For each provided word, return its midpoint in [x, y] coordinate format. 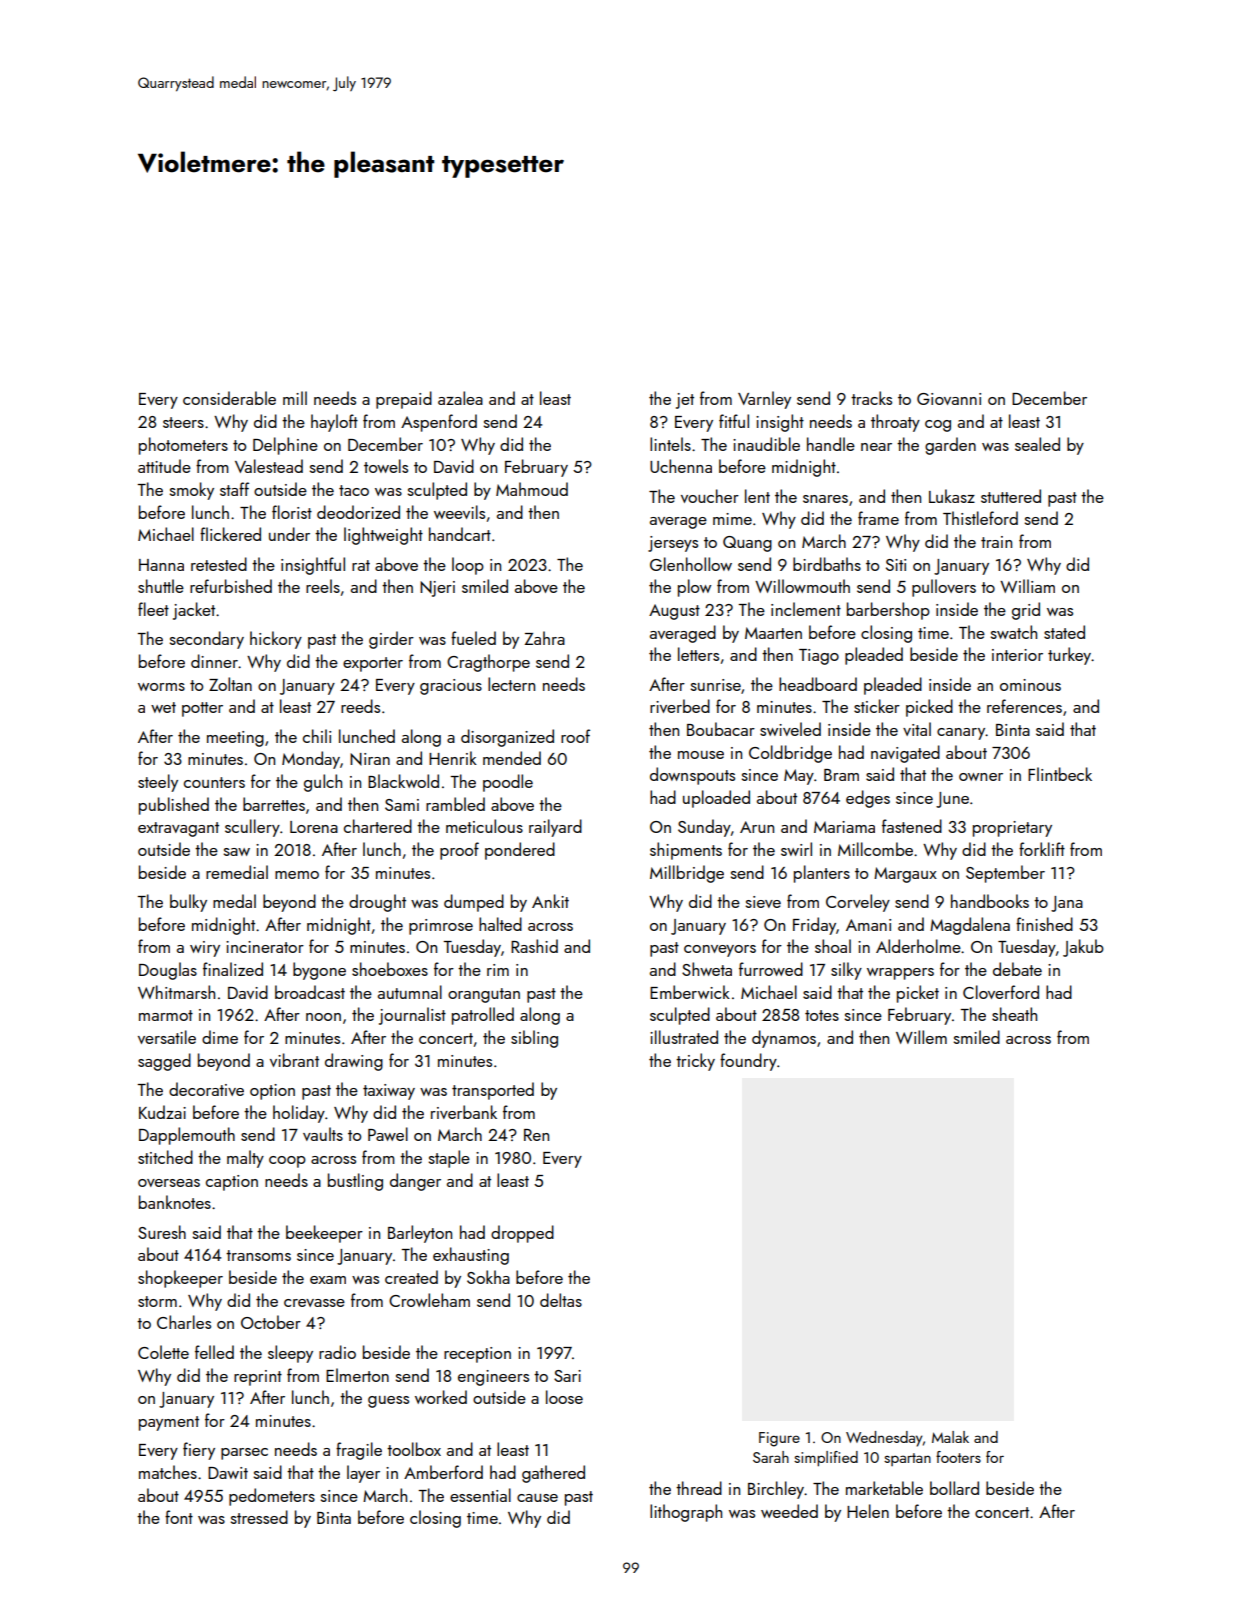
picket [918, 994]
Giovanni [949, 399]
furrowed [771, 969]
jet [685, 401]
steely [158, 783]
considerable [229, 398]
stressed [259, 1517]
